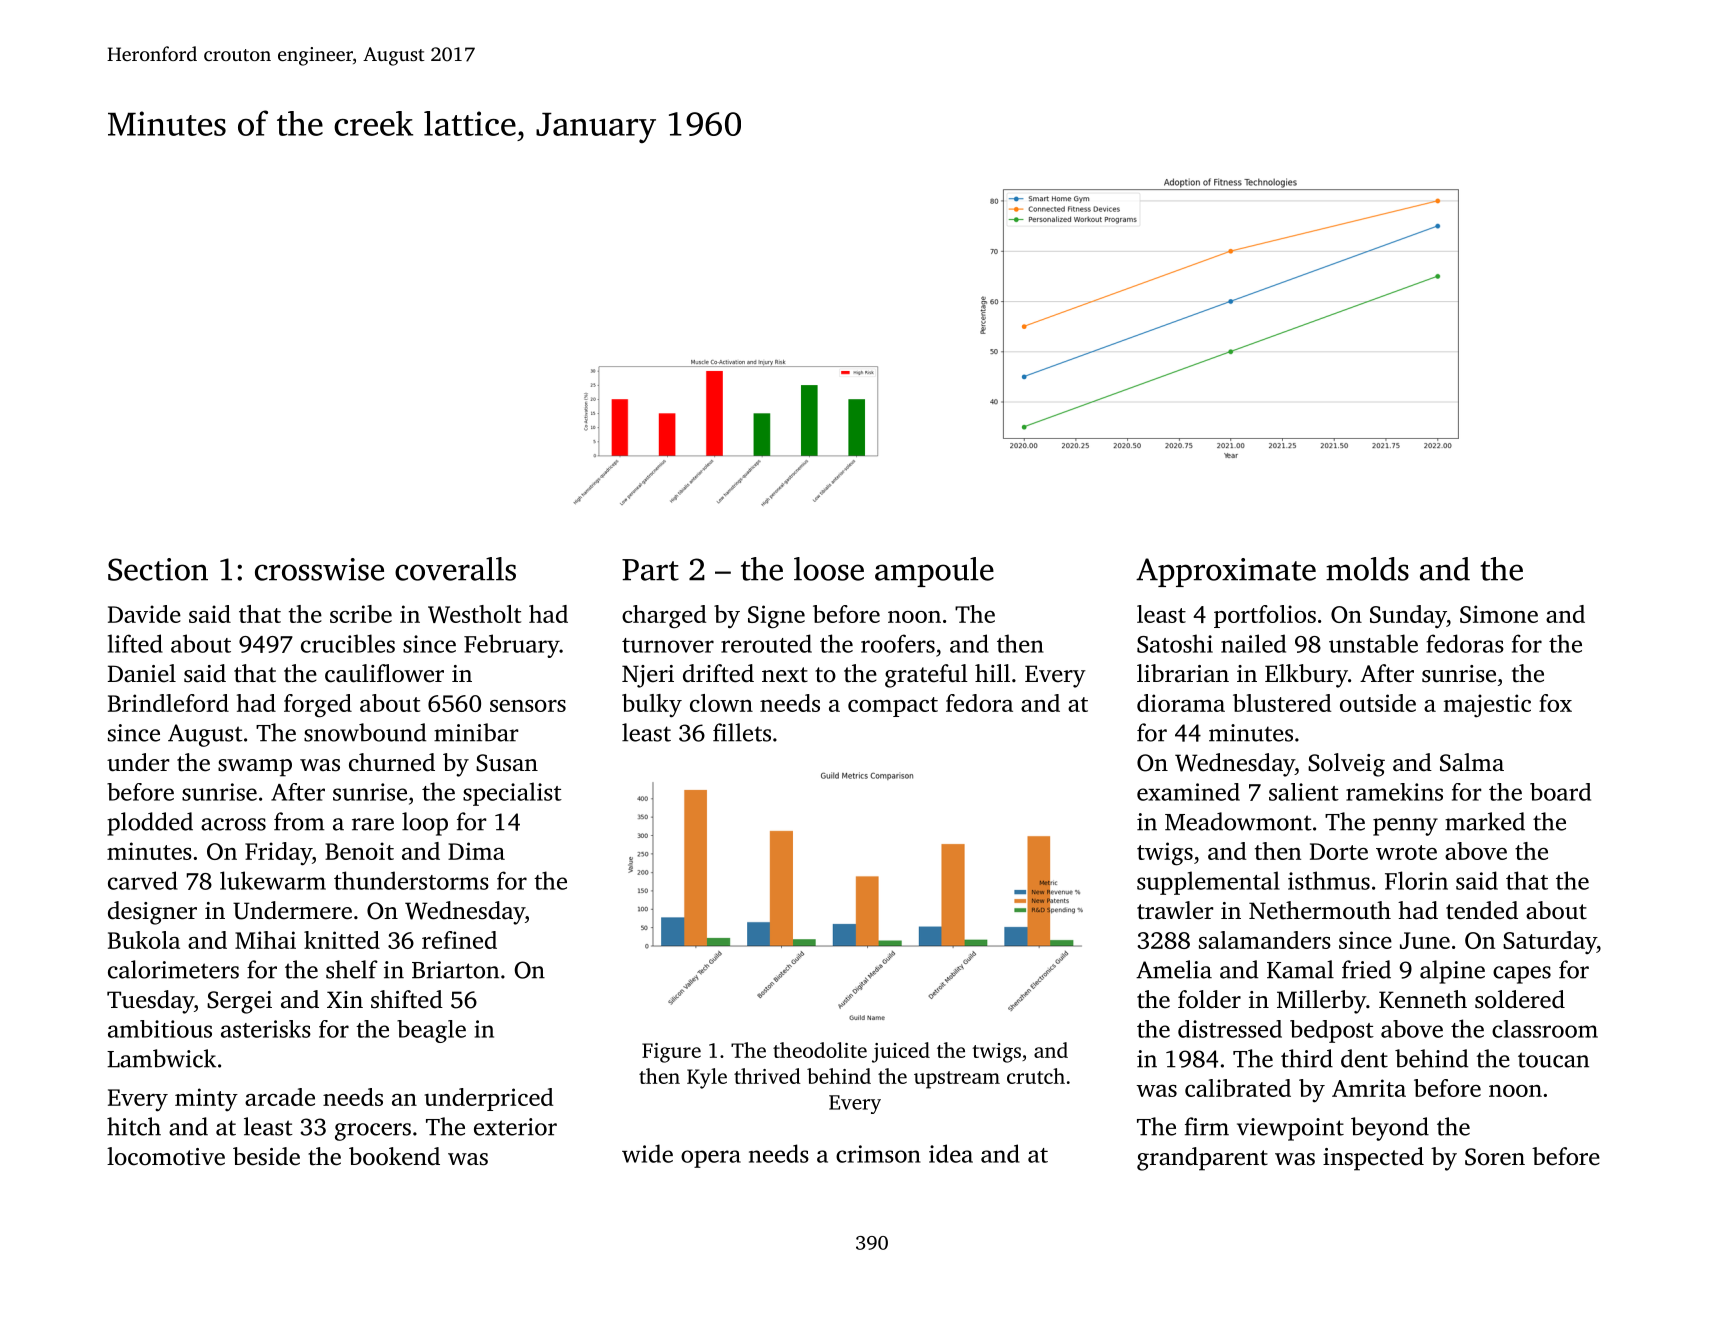  Describe the element at coordinates (143, 880) in the screenshot. I see `carved` at that location.
